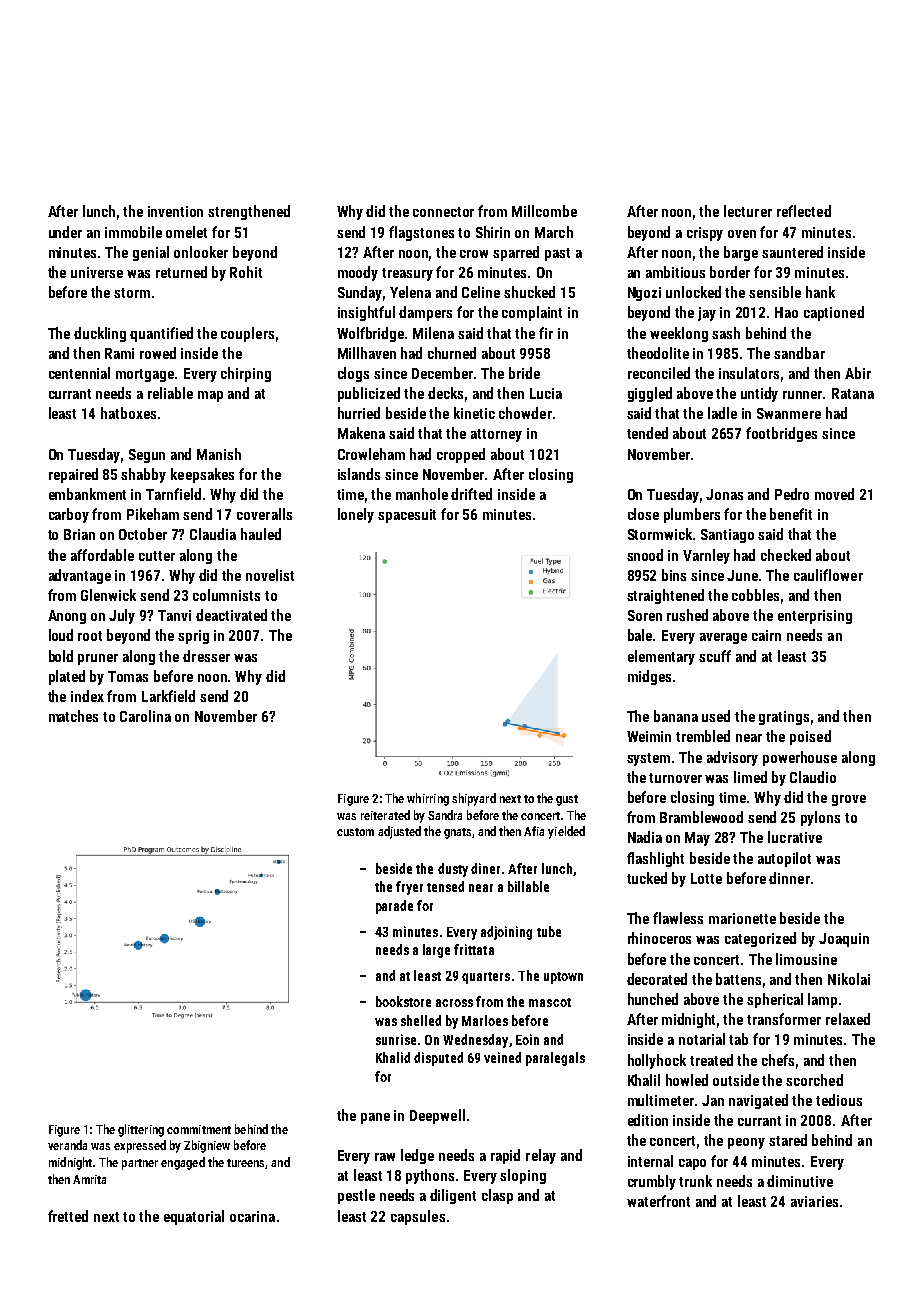 The width and height of the screenshot is (924, 1308). Describe the element at coordinates (786, 555) in the screenshot. I see `checked` at that location.
